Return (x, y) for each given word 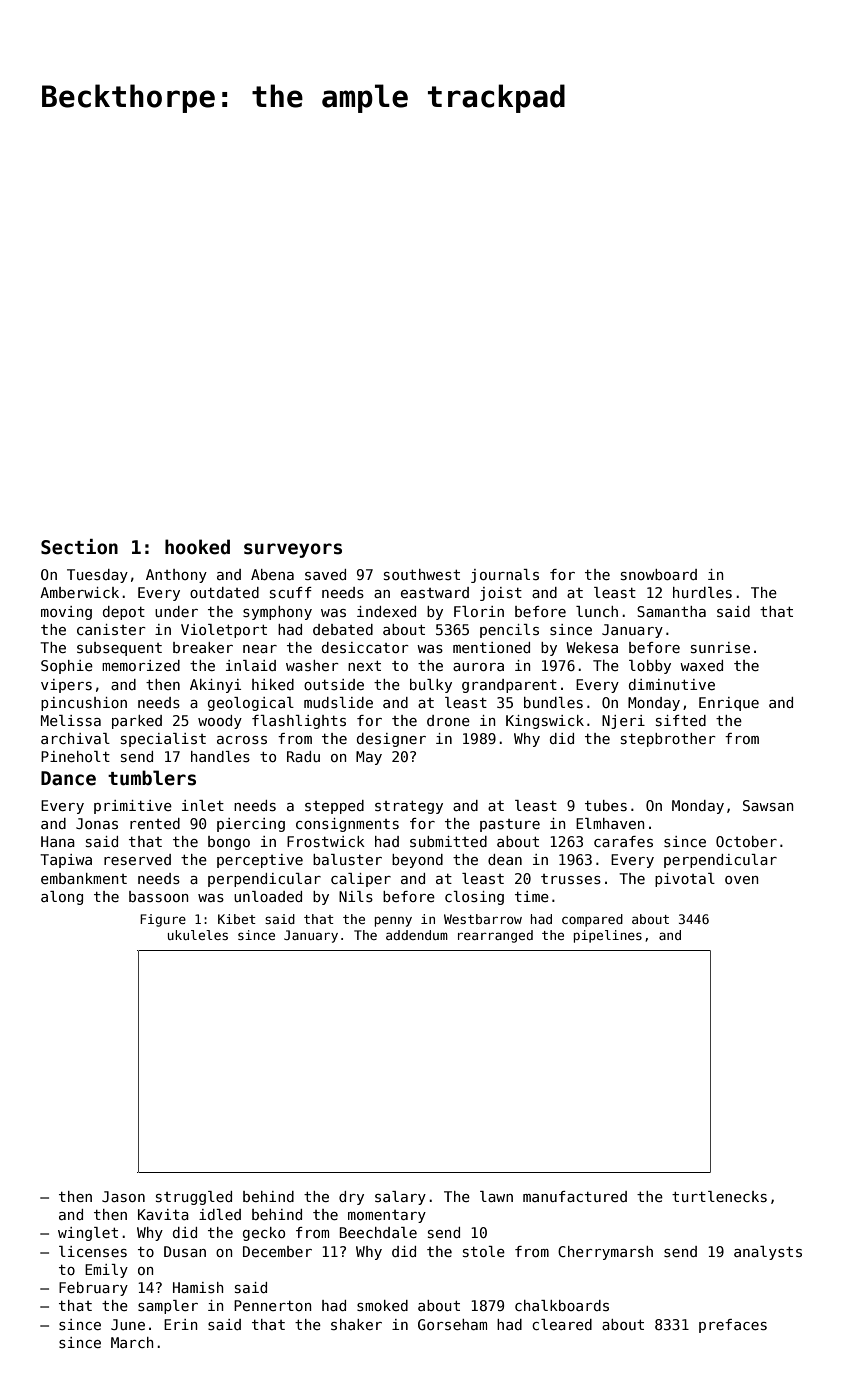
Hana (58, 841)
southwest (422, 574)
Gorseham (452, 1324)
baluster (347, 859)
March (132, 1342)
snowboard (659, 574)
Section (79, 547)
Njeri (623, 722)
